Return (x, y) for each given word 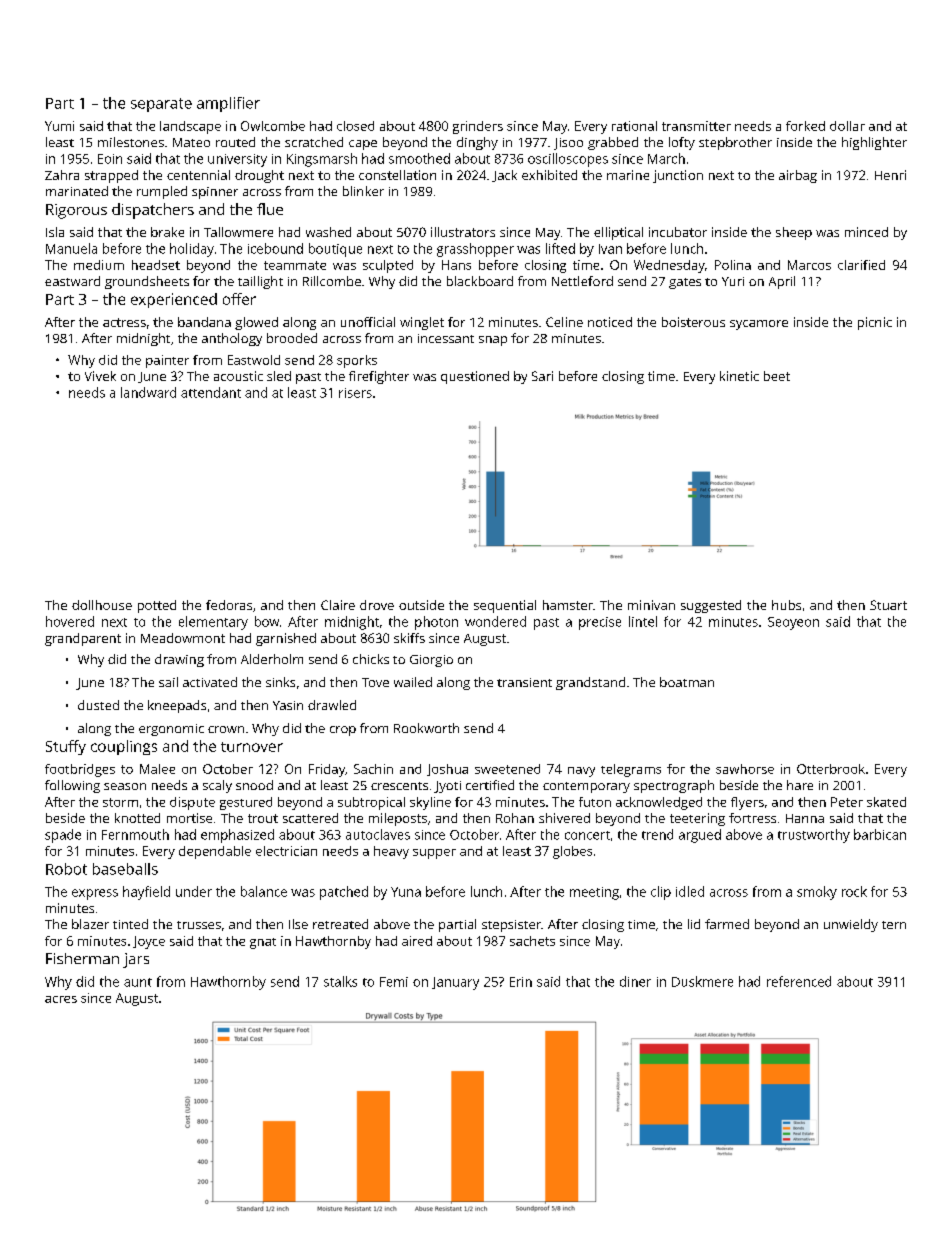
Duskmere (702, 981)
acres (61, 999)
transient (524, 682)
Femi (394, 982)
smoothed (419, 158)
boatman (687, 682)
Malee (157, 769)
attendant (211, 392)
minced (866, 232)
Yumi (59, 126)
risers (355, 393)
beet (777, 376)
